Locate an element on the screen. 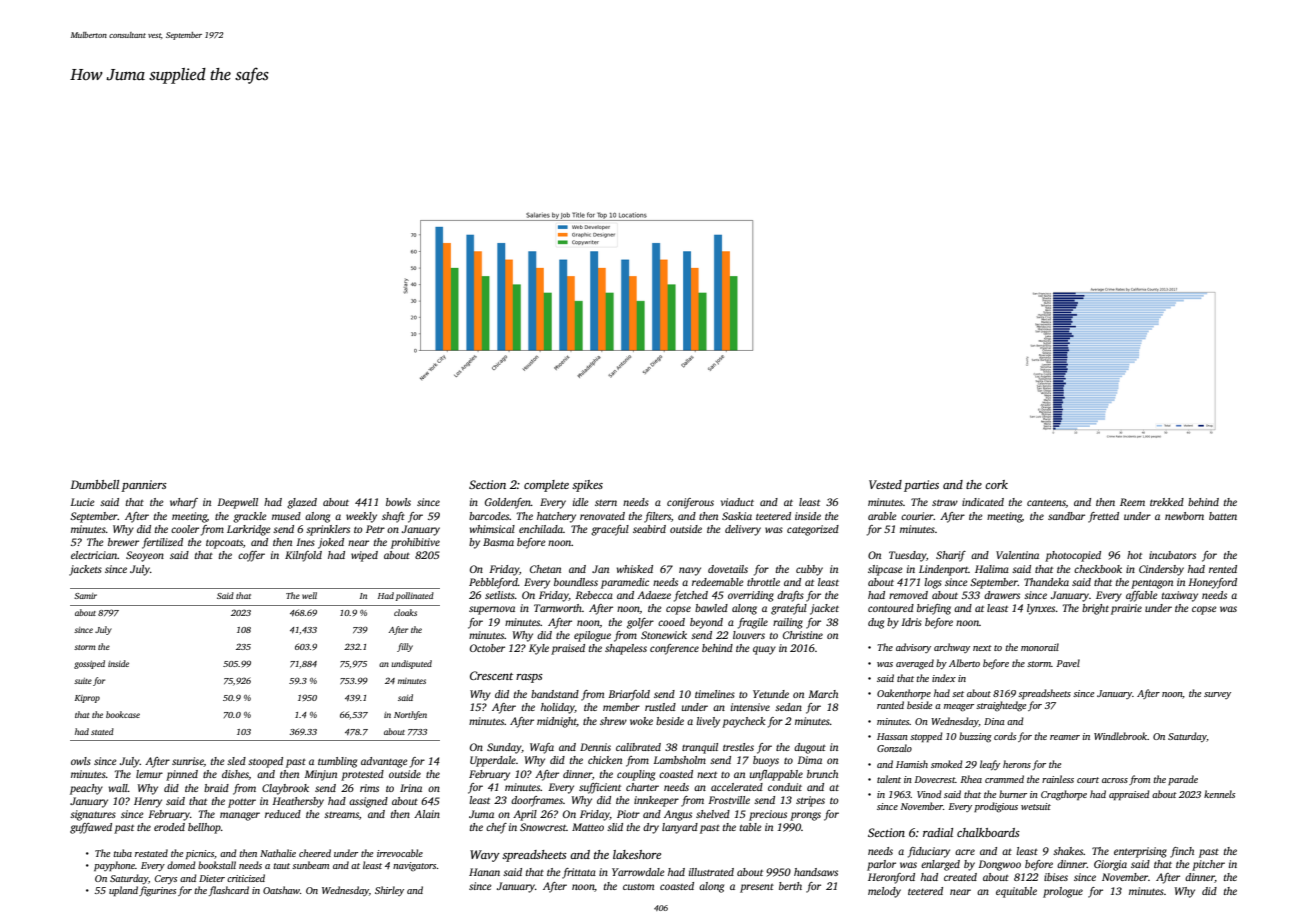  advisory is located at coordinates (913, 648).
